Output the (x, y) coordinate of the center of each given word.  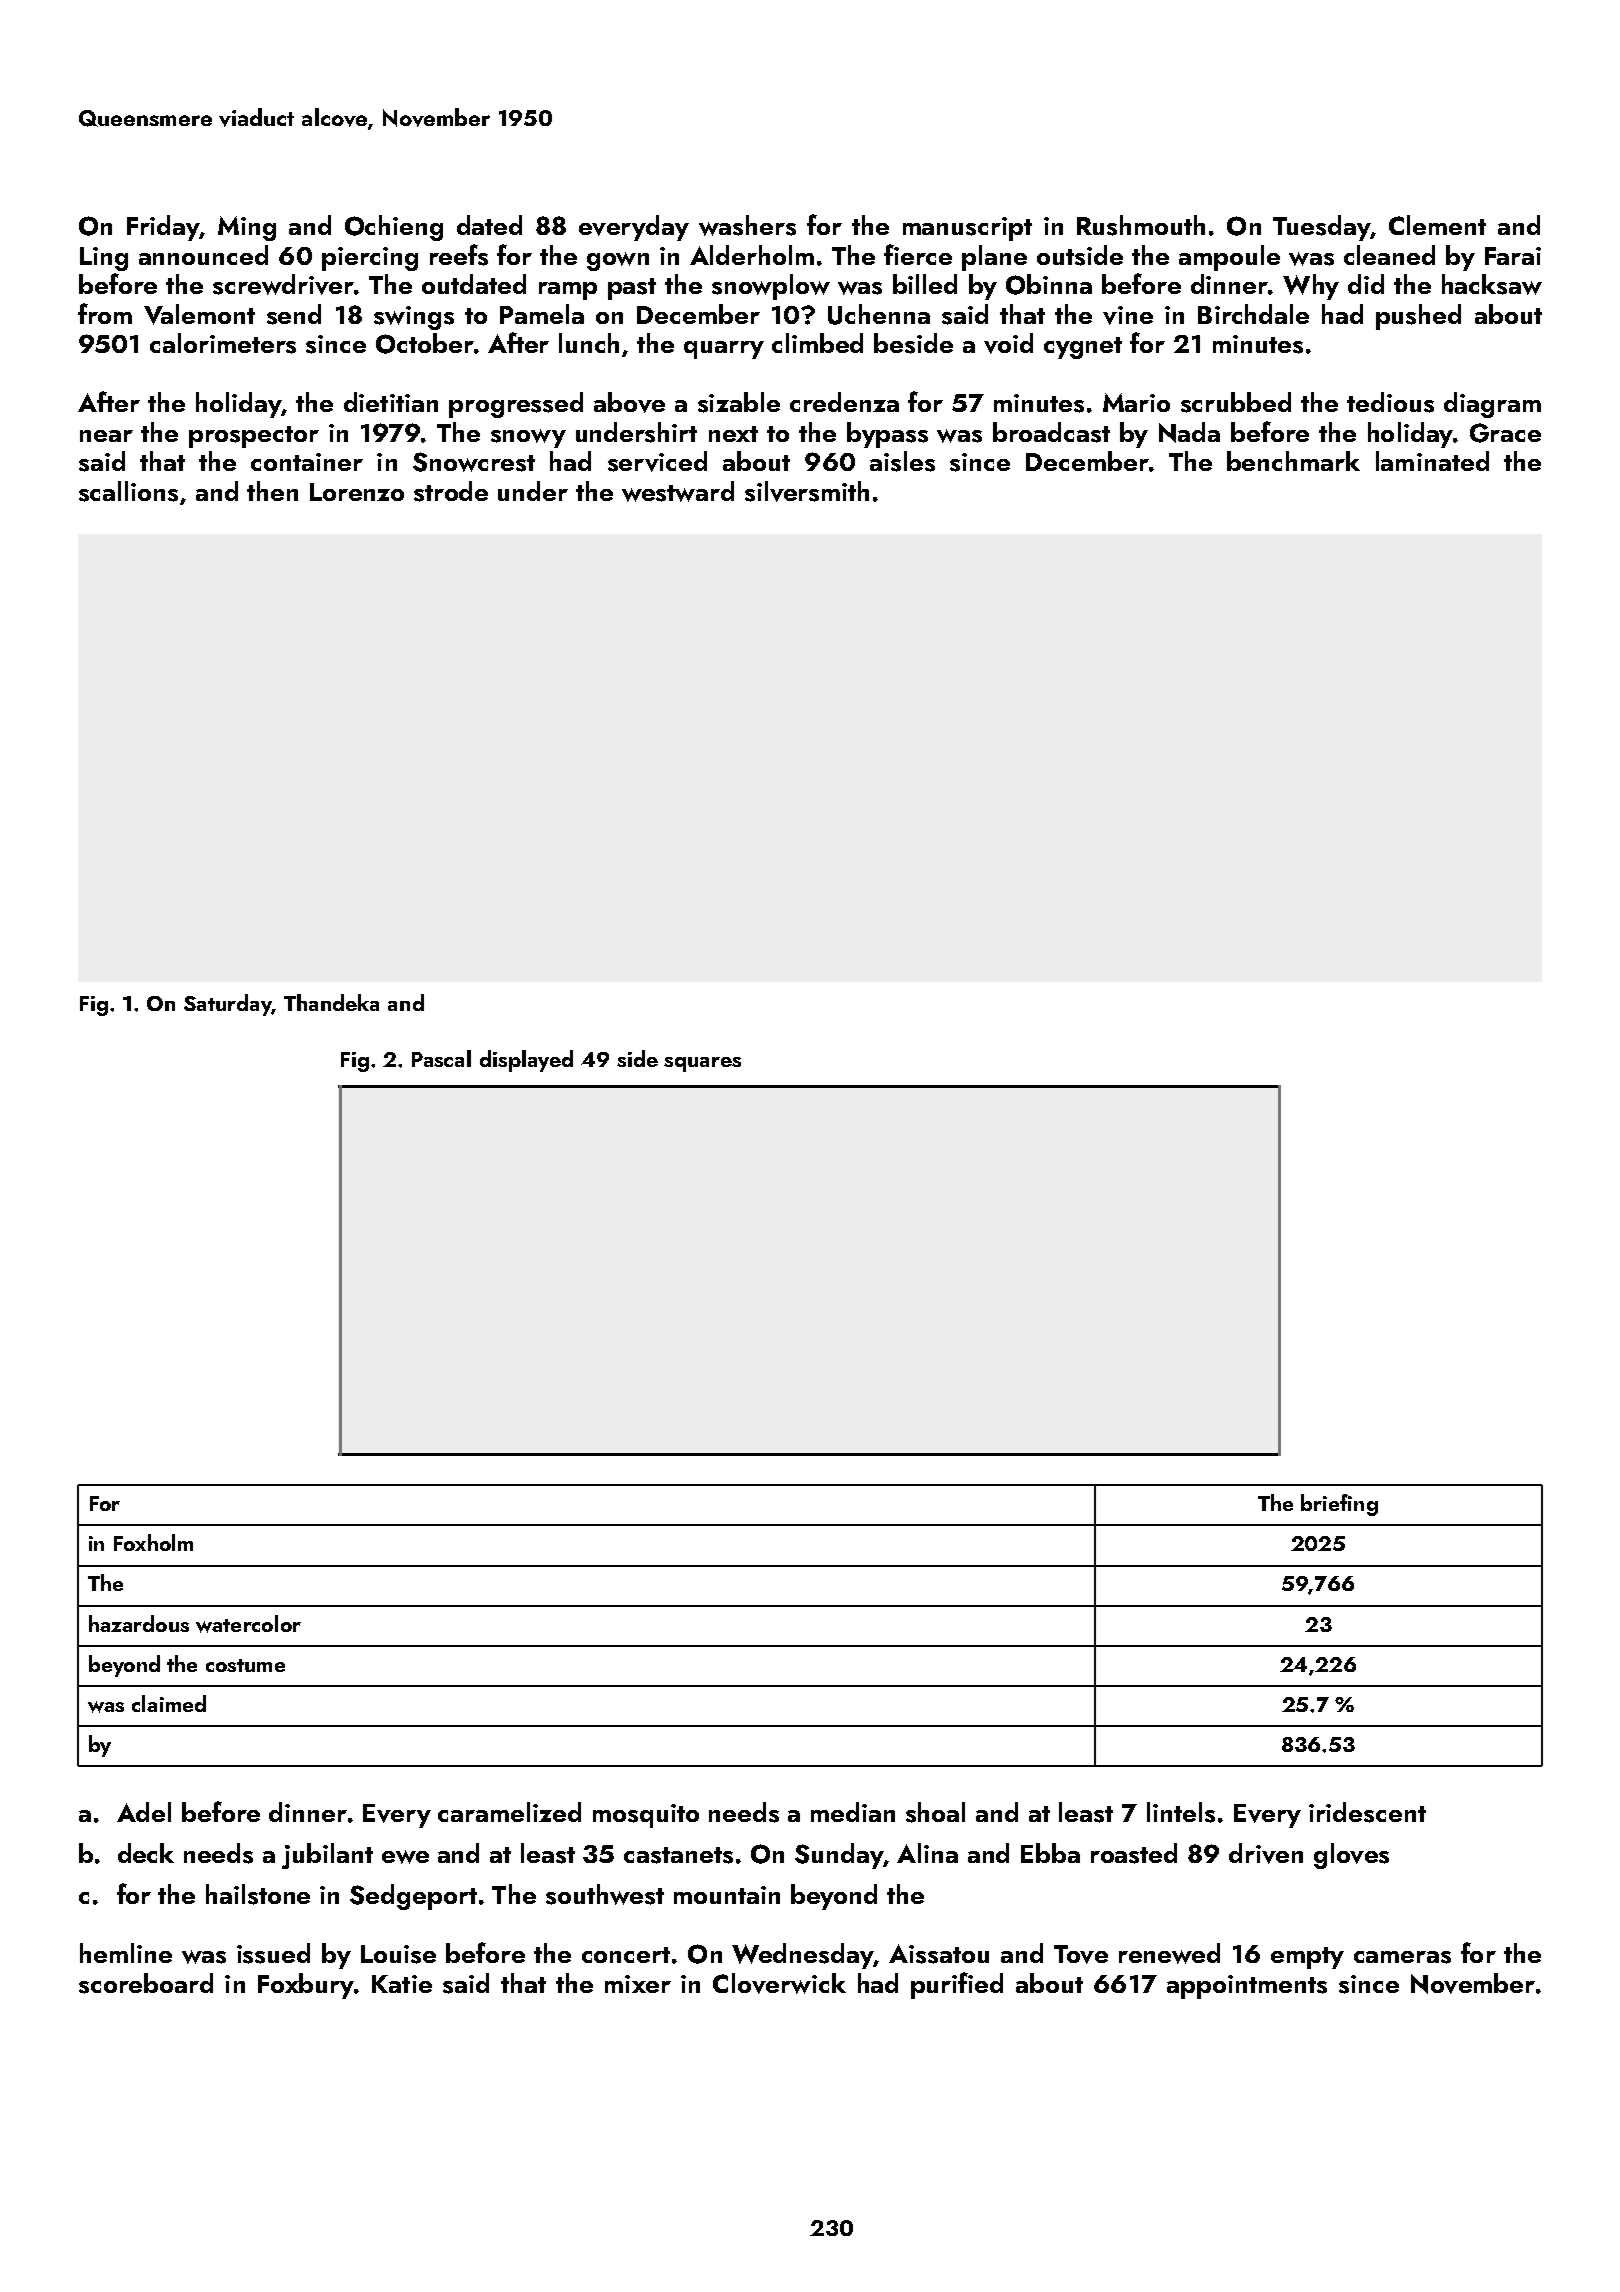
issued (273, 1953)
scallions (128, 491)
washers (747, 225)
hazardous (139, 1623)
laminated (1432, 461)
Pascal (441, 1058)
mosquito (646, 1816)
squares (702, 1064)
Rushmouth (1141, 225)
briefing (1339, 1505)
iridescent (1367, 1812)
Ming (247, 228)
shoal (935, 1812)
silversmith (807, 491)
